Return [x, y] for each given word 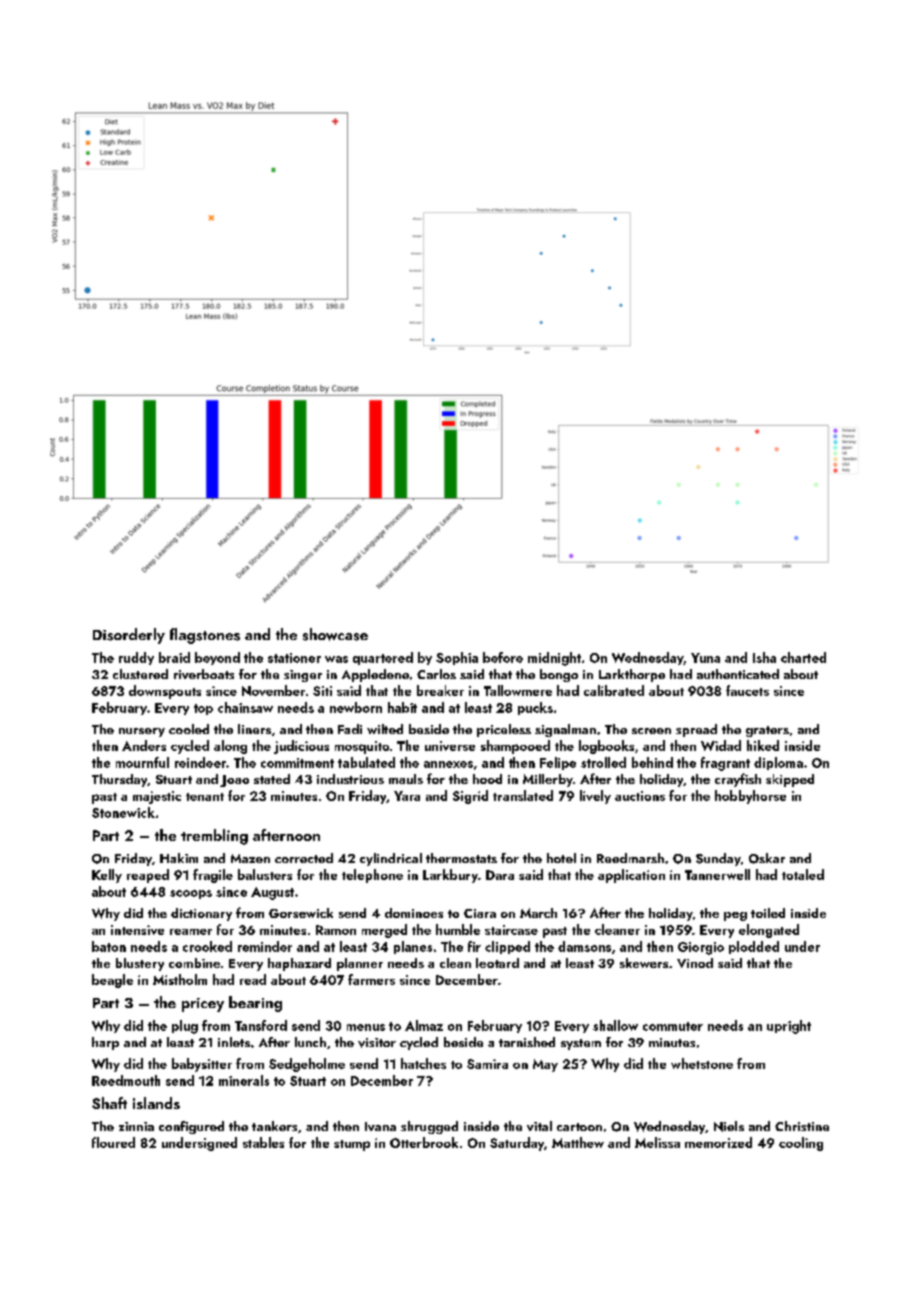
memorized [718, 1142]
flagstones [205, 636]
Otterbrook [424, 1142]
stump [352, 1145]
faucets [747, 690]
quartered [383, 658]
